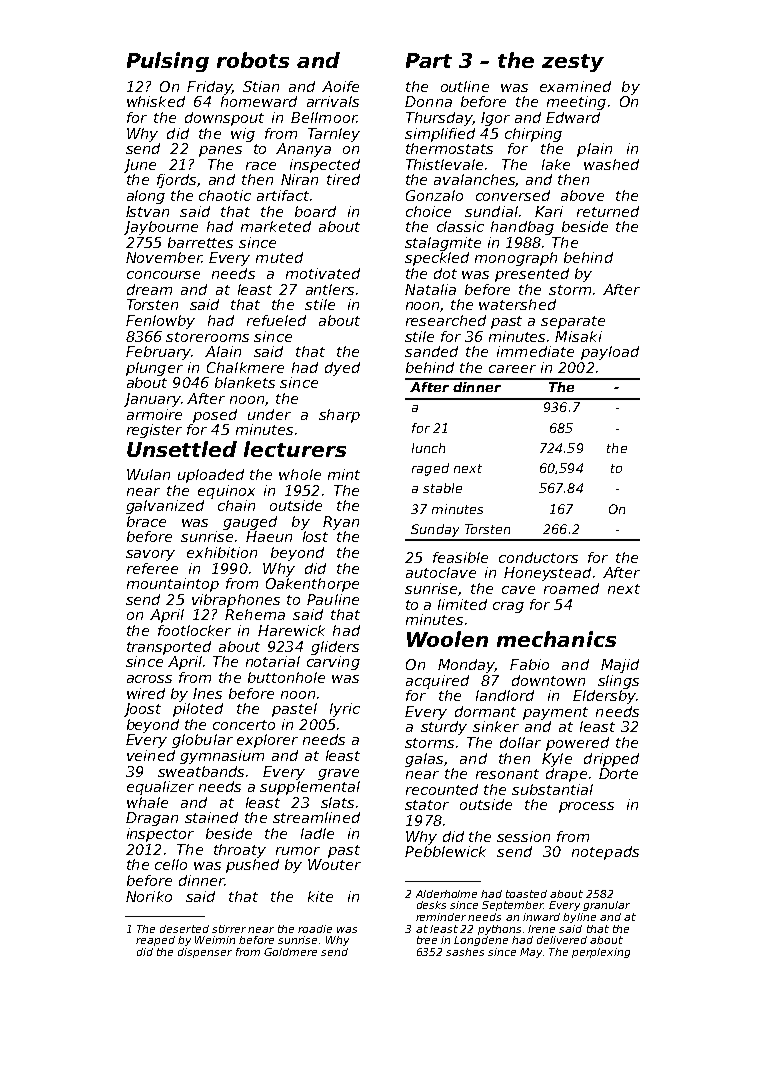  What do you see at coordinates (198, 710) in the image?
I see `piloted` at bounding box center [198, 710].
